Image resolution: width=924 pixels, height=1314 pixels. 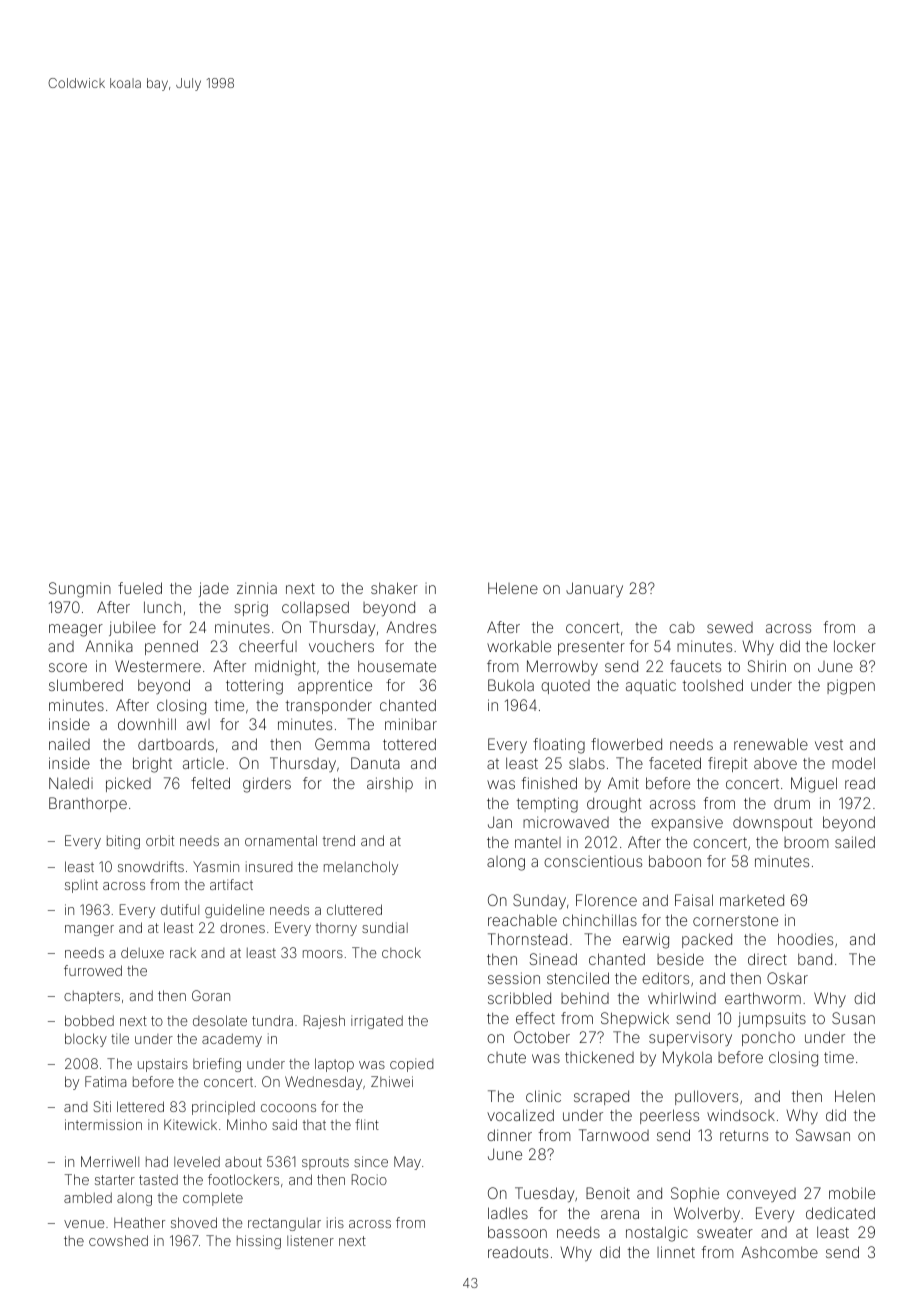 I want to click on band, so click(x=815, y=959).
